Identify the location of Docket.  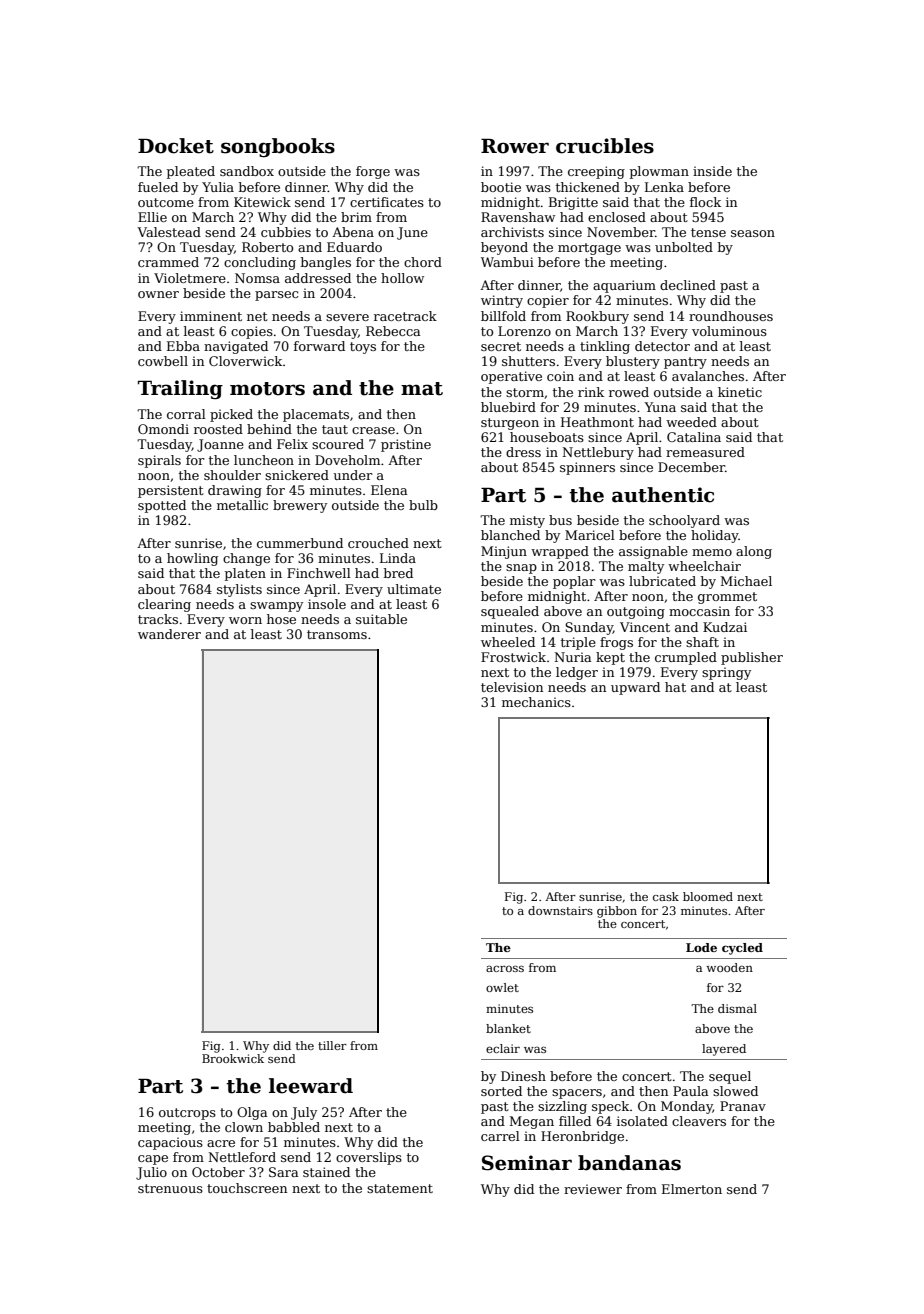
(176, 146).
